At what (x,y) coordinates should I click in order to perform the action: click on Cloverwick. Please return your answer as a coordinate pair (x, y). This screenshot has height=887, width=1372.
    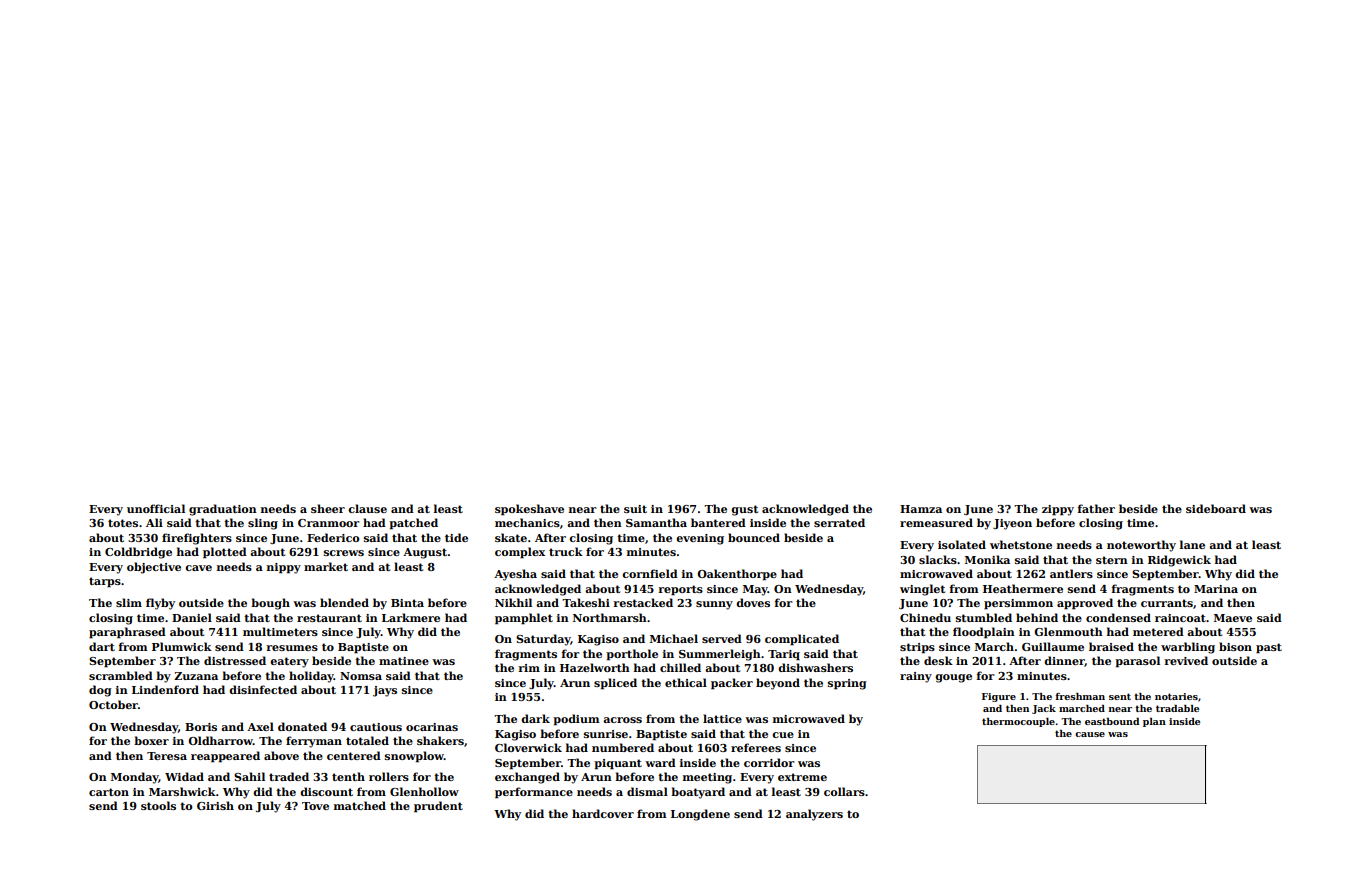
    Looking at the image, I should click on (528, 747).
